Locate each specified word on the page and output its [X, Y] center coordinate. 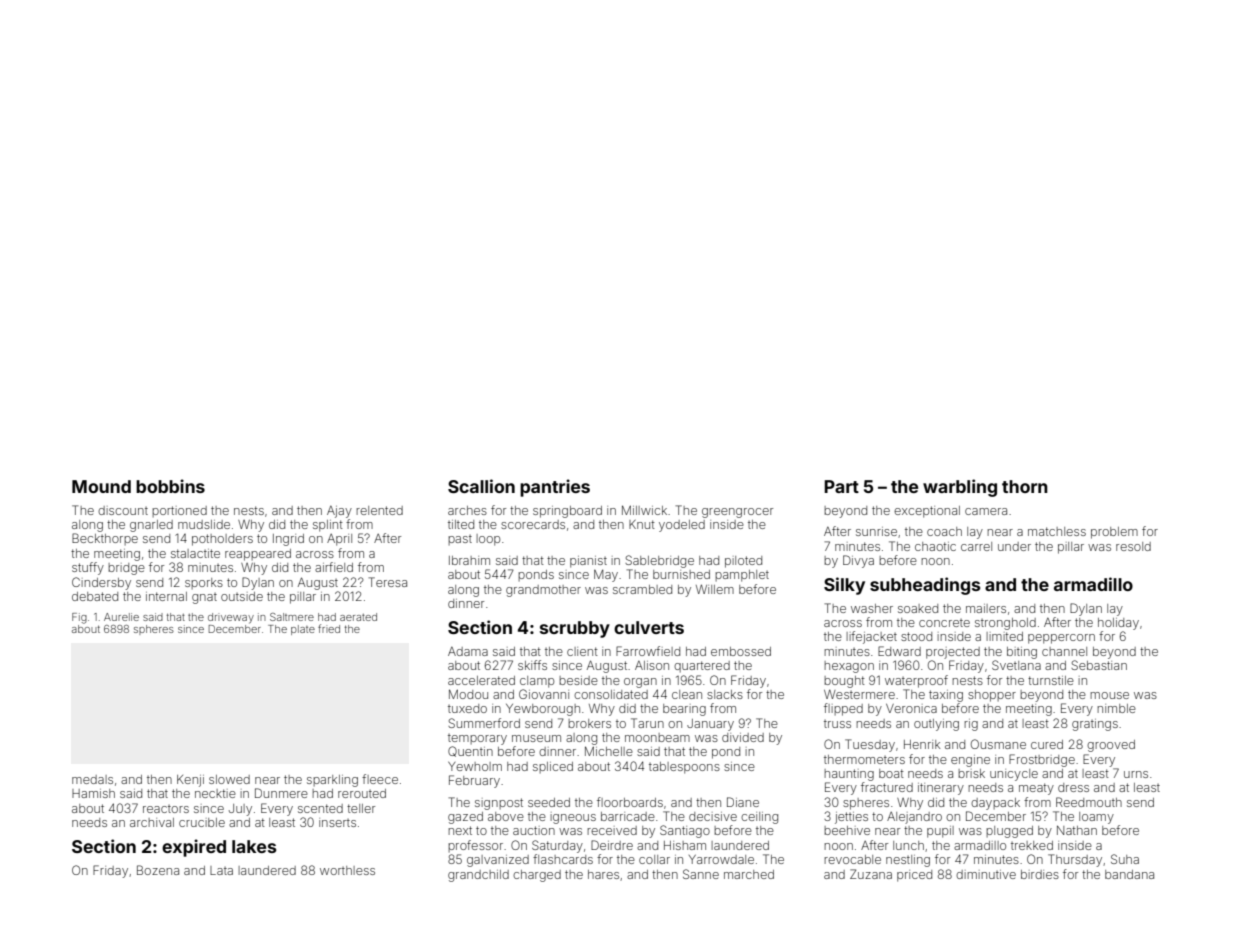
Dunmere [281, 793]
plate [303, 630]
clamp [537, 682]
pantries [555, 488]
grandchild [478, 876]
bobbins [170, 486]
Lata [221, 870]
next [460, 830]
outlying [936, 725]
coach [944, 531]
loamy [1096, 818]
